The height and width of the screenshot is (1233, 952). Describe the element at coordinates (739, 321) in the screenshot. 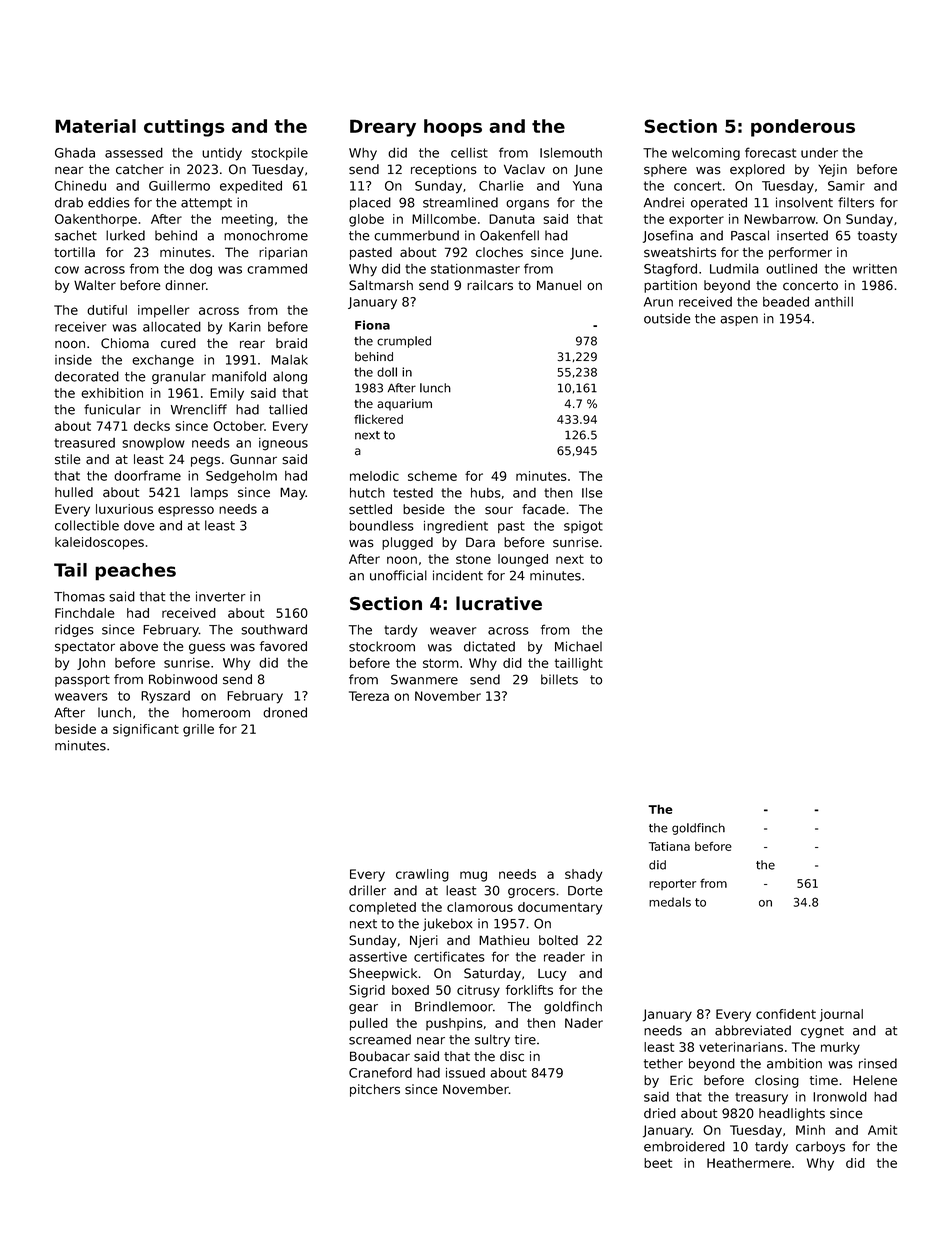

I see `aspen` at that location.
